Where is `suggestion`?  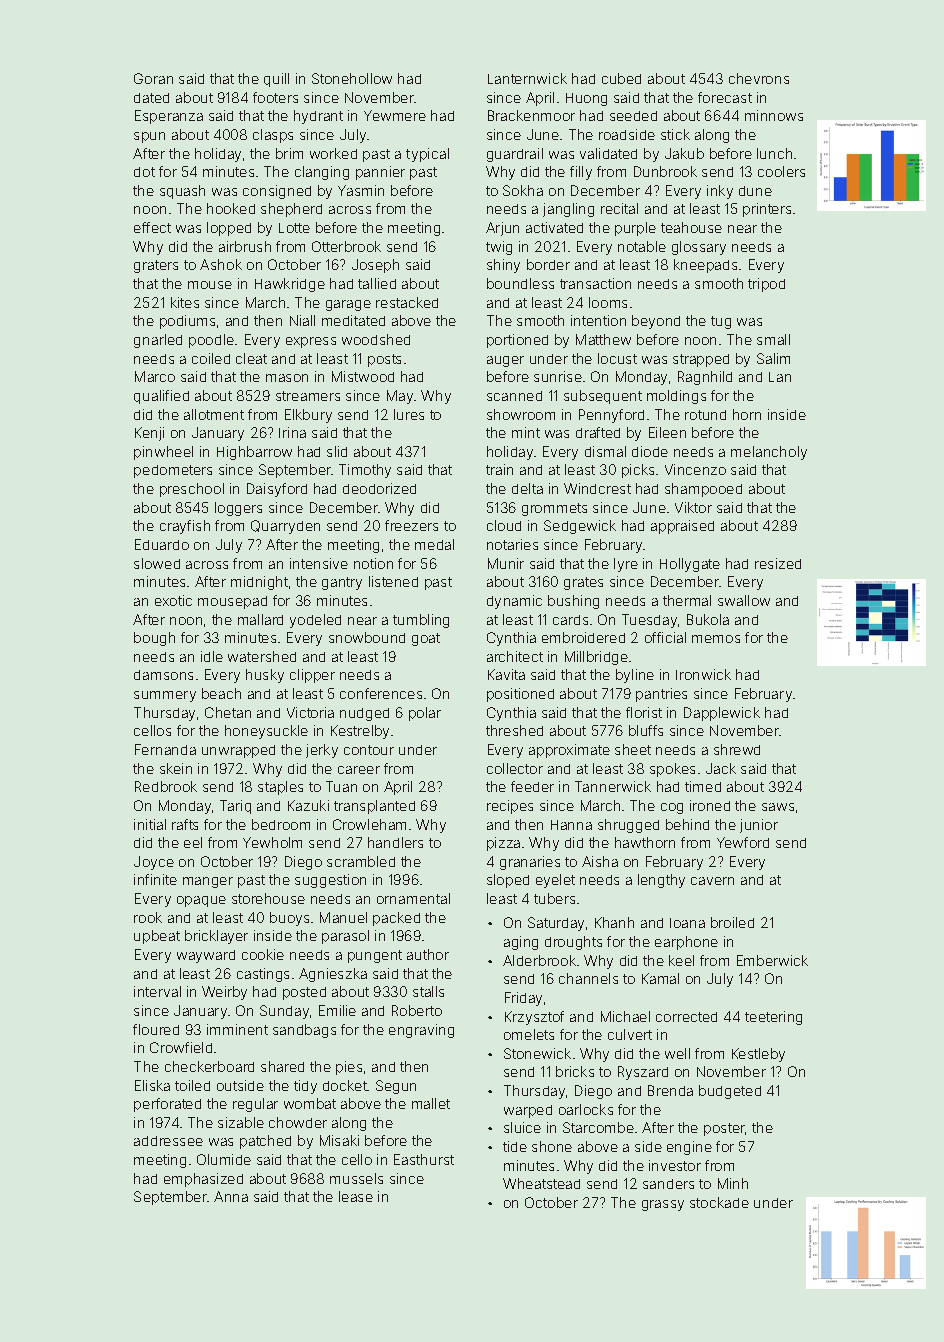
suggestion is located at coordinates (330, 881).
